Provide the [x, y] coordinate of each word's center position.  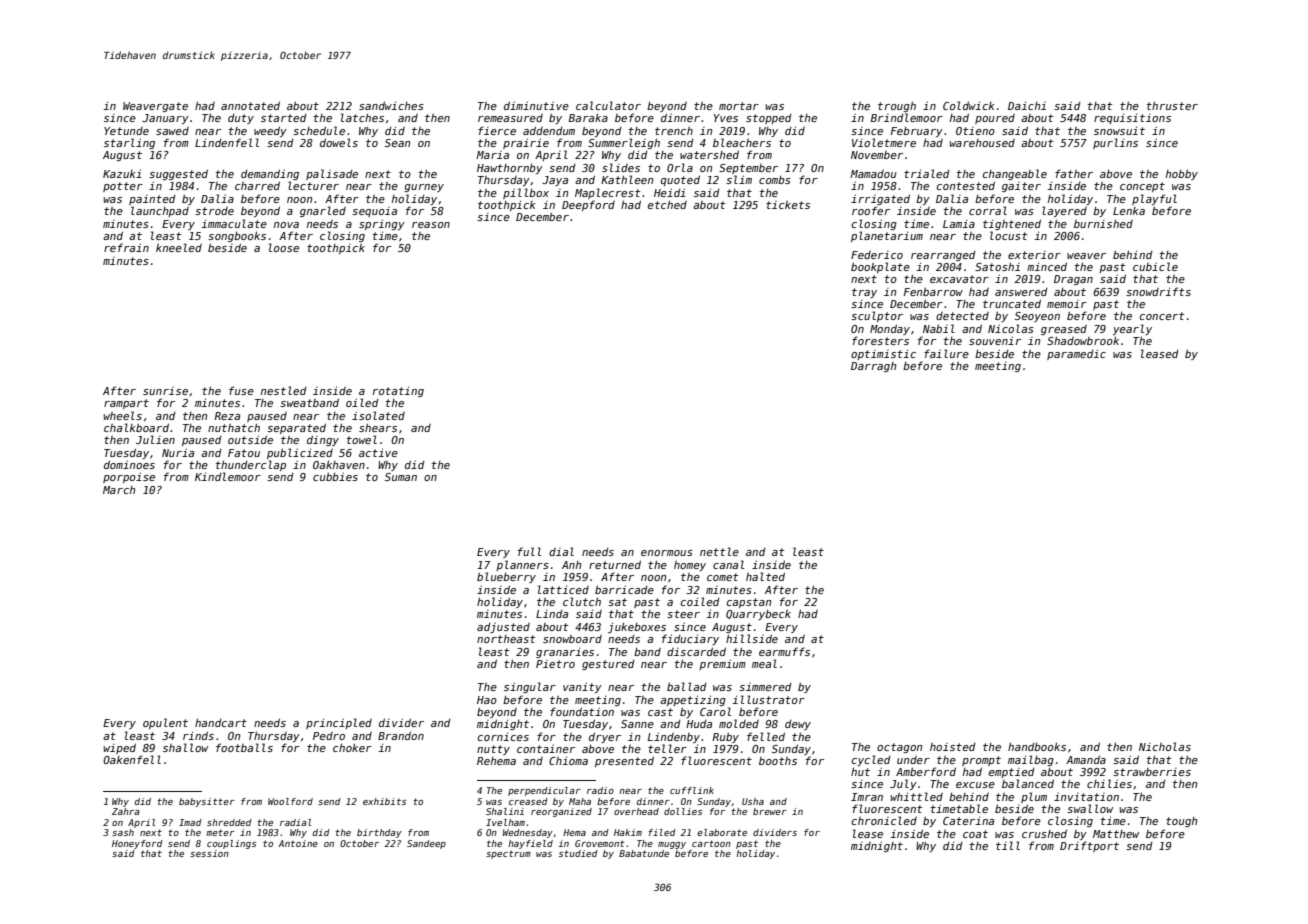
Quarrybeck [758, 615]
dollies [683, 811]
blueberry [506, 577]
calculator [608, 105]
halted [765, 576]
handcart [221, 722]
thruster [1172, 105]
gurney [424, 188]
